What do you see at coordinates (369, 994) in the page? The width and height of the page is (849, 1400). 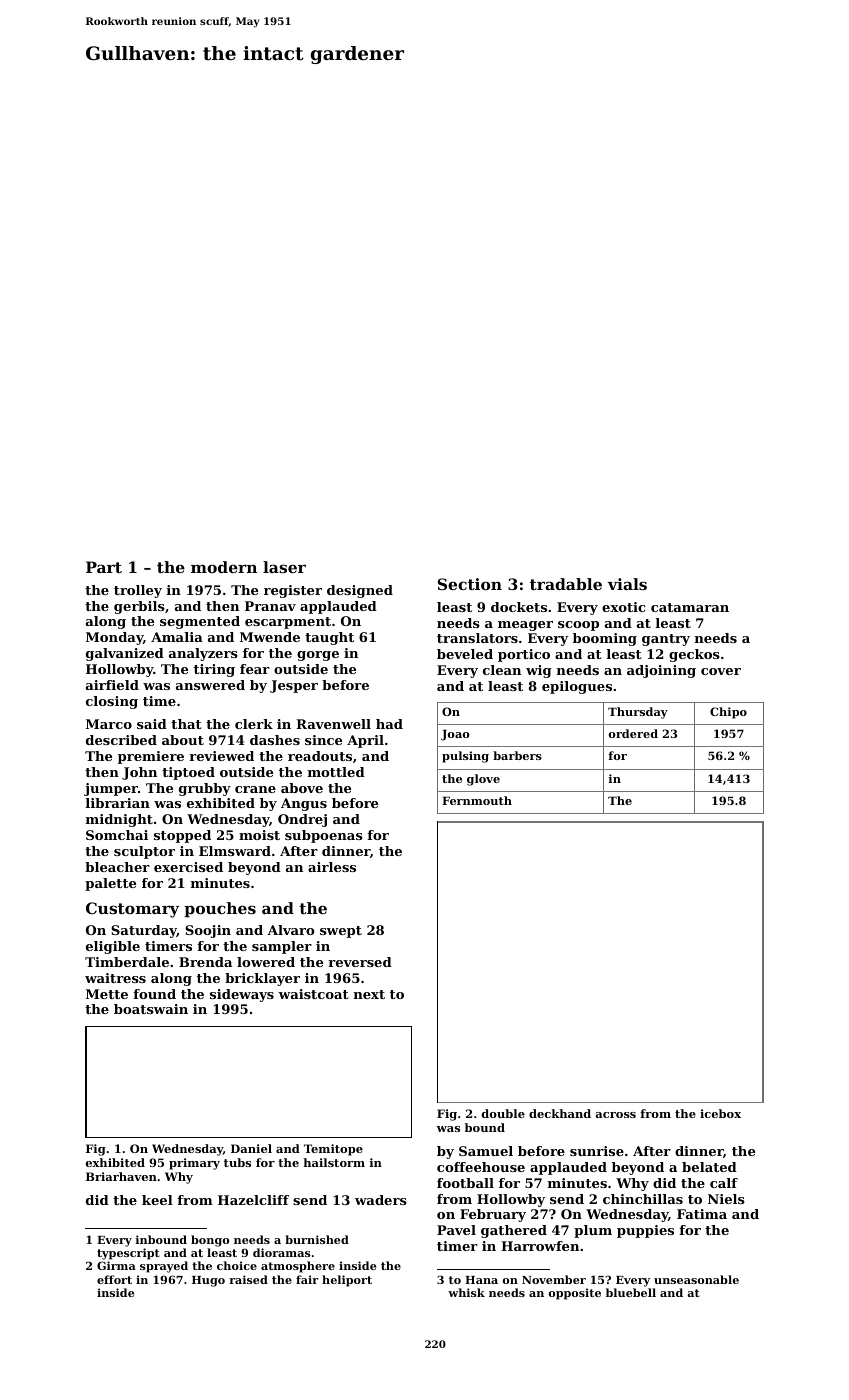 I see `next` at bounding box center [369, 994].
